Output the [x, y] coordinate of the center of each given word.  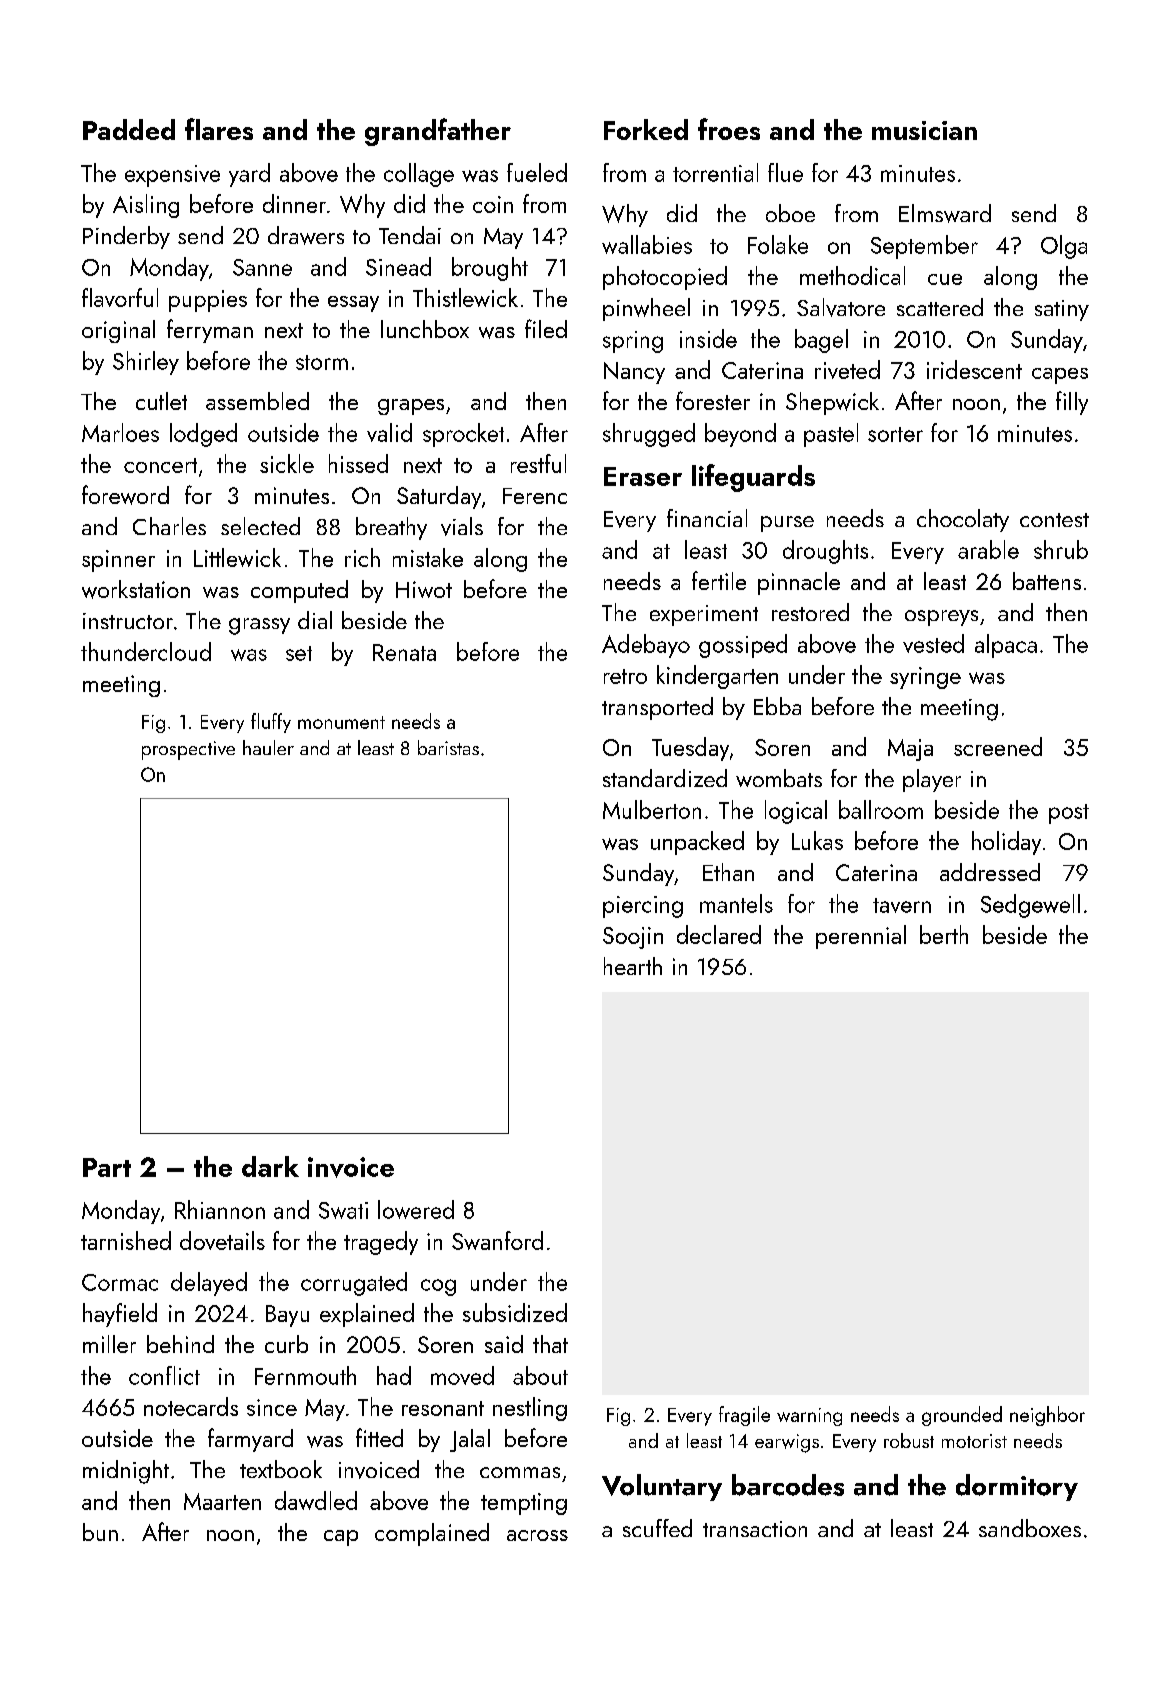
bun [100, 1532]
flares [219, 129]
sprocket [463, 435]
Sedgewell [1030, 906]
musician [924, 130]
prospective [188, 750]
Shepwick [832, 403]
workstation [136, 589]
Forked [646, 129]
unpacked [697, 843]
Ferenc [535, 496]
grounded [962, 1416]
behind [180, 1344]
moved [462, 1375]
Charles [169, 526]
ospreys [941, 618]
